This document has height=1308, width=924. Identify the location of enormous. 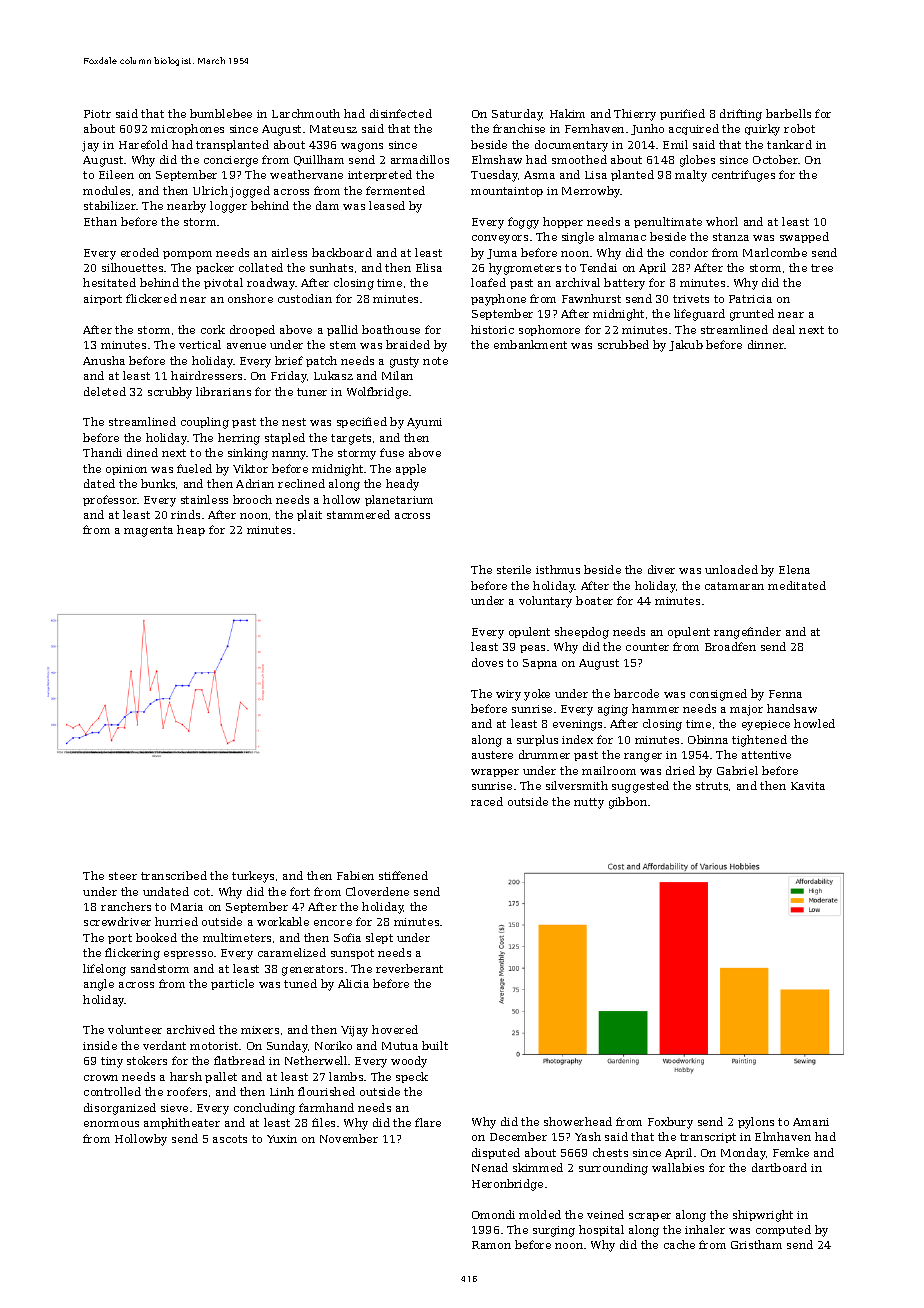
(111, 1124).
